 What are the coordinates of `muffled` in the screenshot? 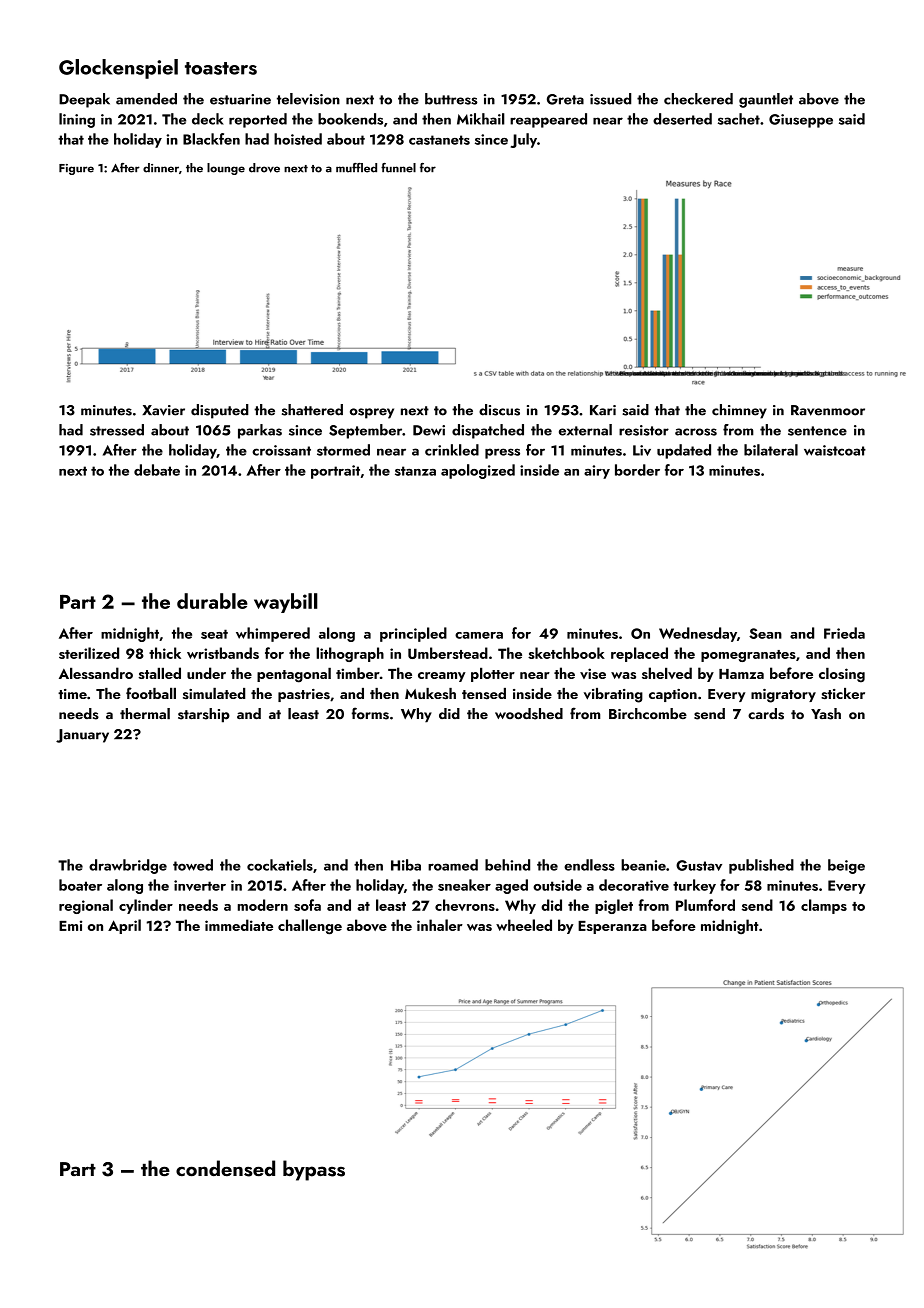 It's located at (356, 168).
